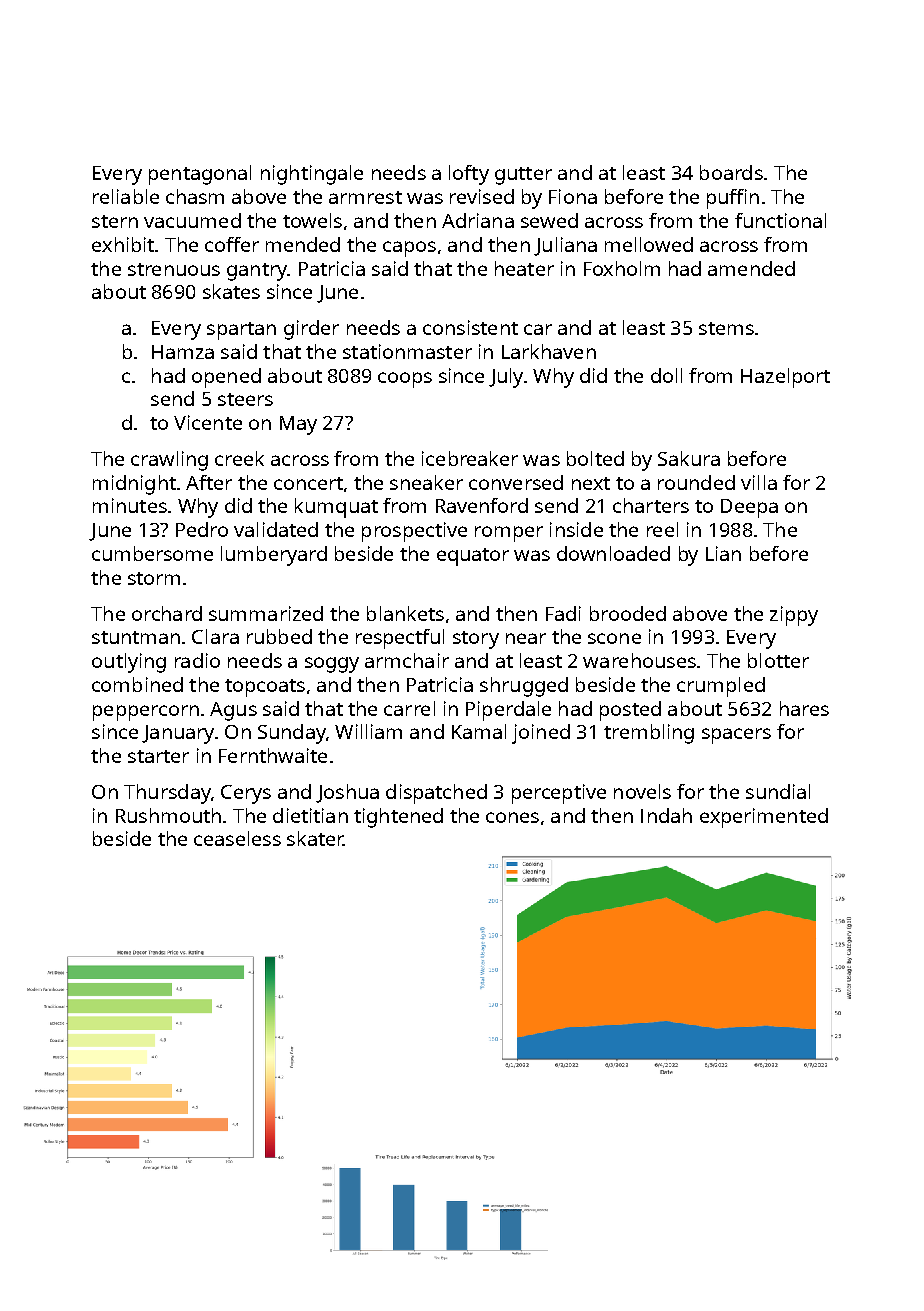 The width and height of the page is (924, 1311). Describe the element at coordinates (733, 199) in the page. I see `puffin` at that location.
